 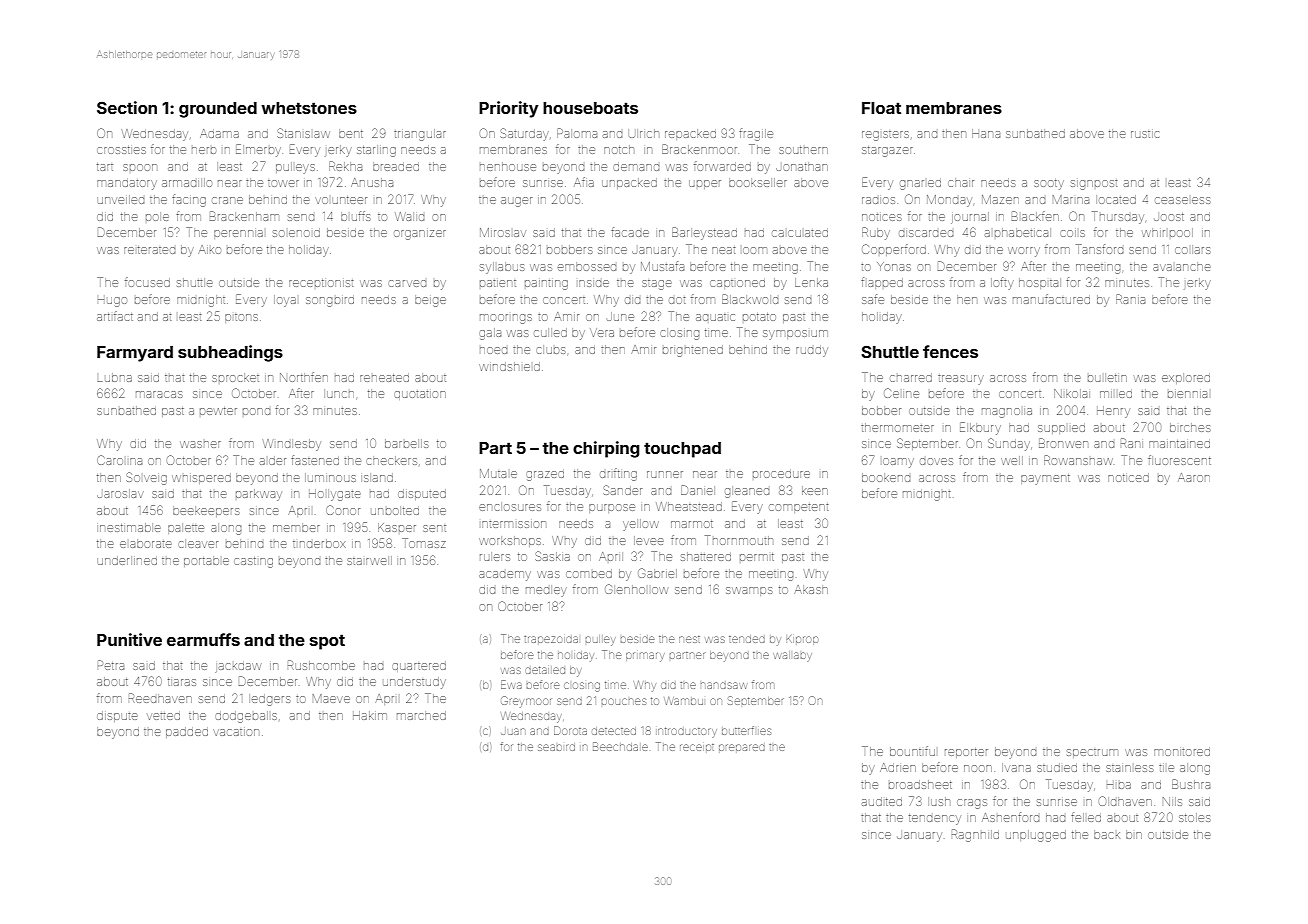 I want to click on houseboats, so click(x=590, y=108).
